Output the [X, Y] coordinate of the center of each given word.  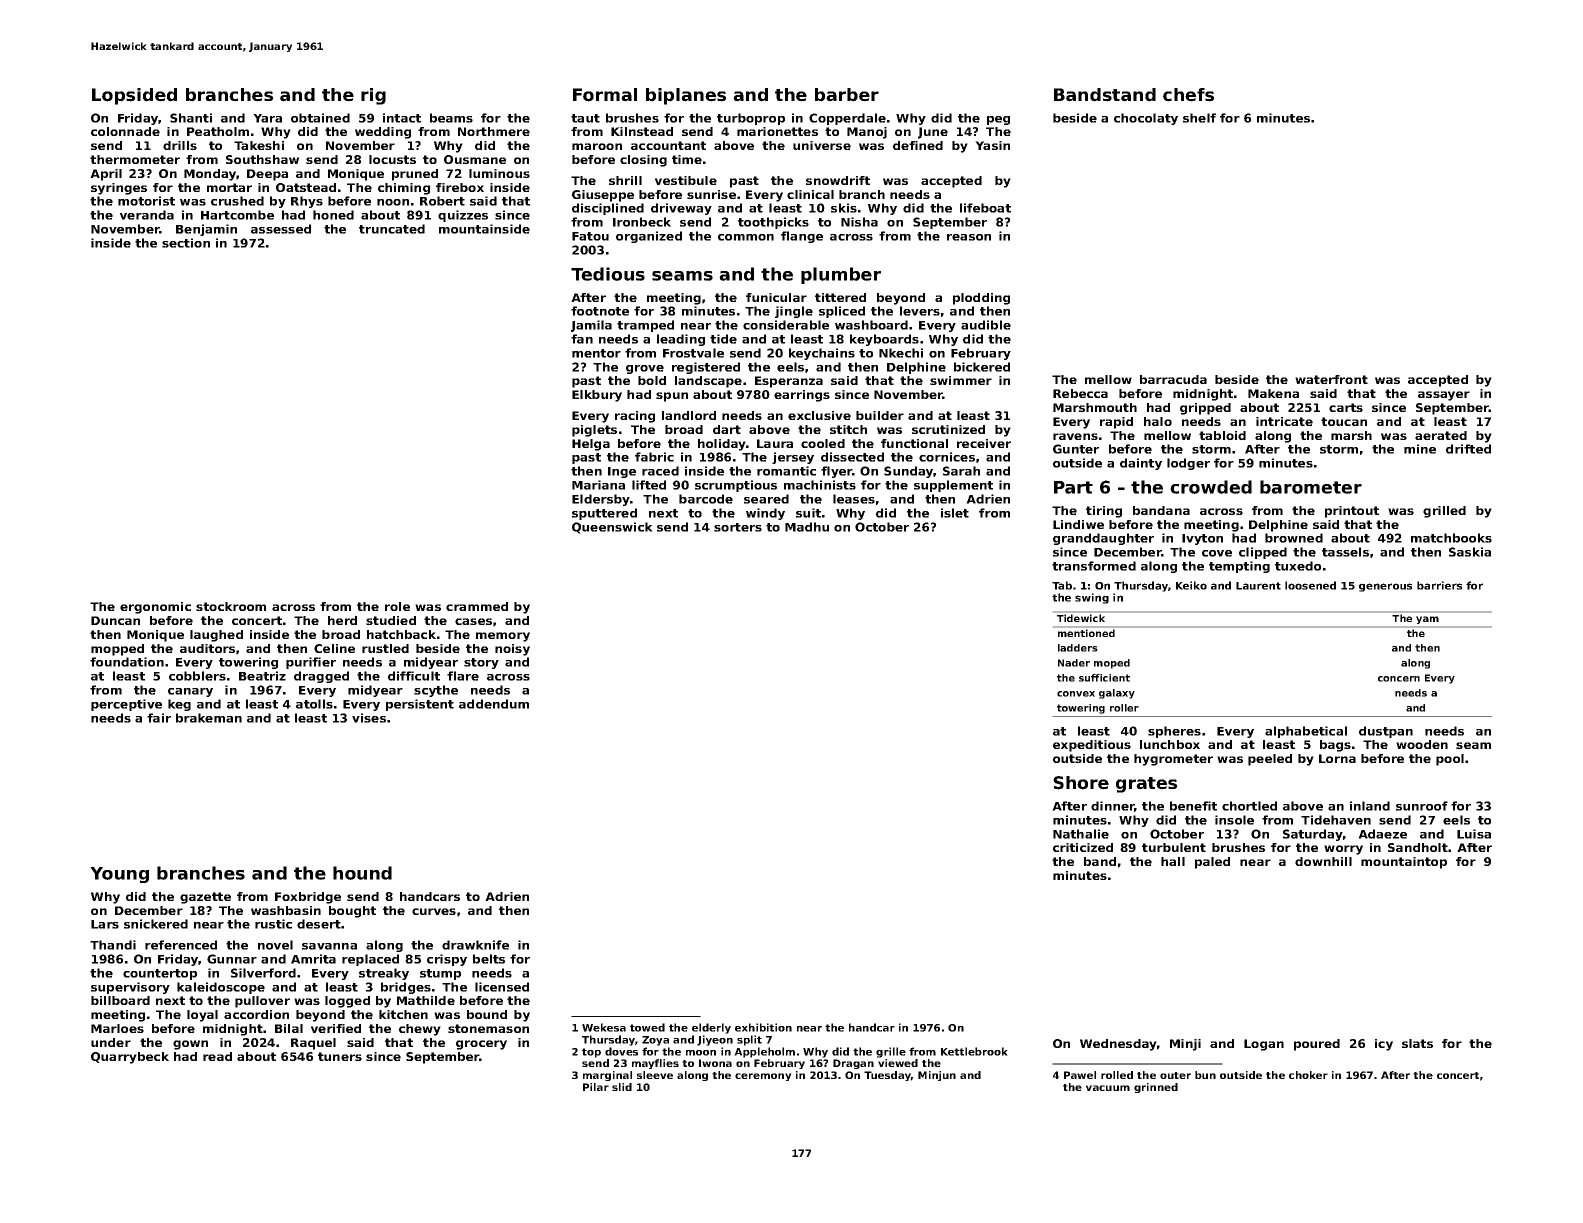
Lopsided [134, 96]
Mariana [598, 485]
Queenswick [612, 528]
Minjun [937, 1076]
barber [847, 95]
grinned [1156, 1088]
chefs [1188, 95]
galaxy [1117, 694]
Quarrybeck [130, 1058]
